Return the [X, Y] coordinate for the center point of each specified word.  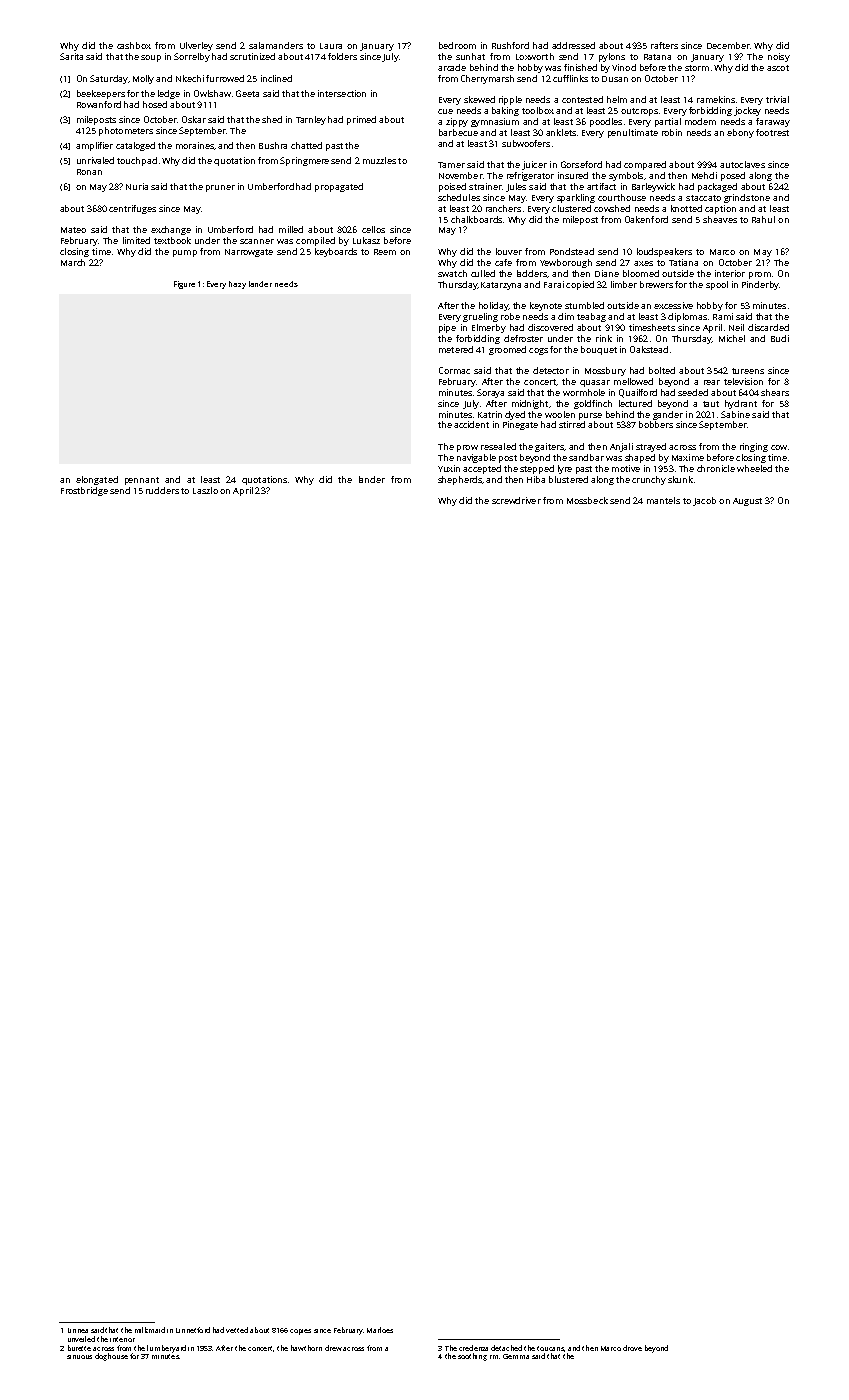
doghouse [111, 1357]
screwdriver [516, 500]
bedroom [457, 45]
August [747, 502]
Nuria [137, 186]
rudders [162, 490]
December [728, 45]
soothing [472, 1357]
